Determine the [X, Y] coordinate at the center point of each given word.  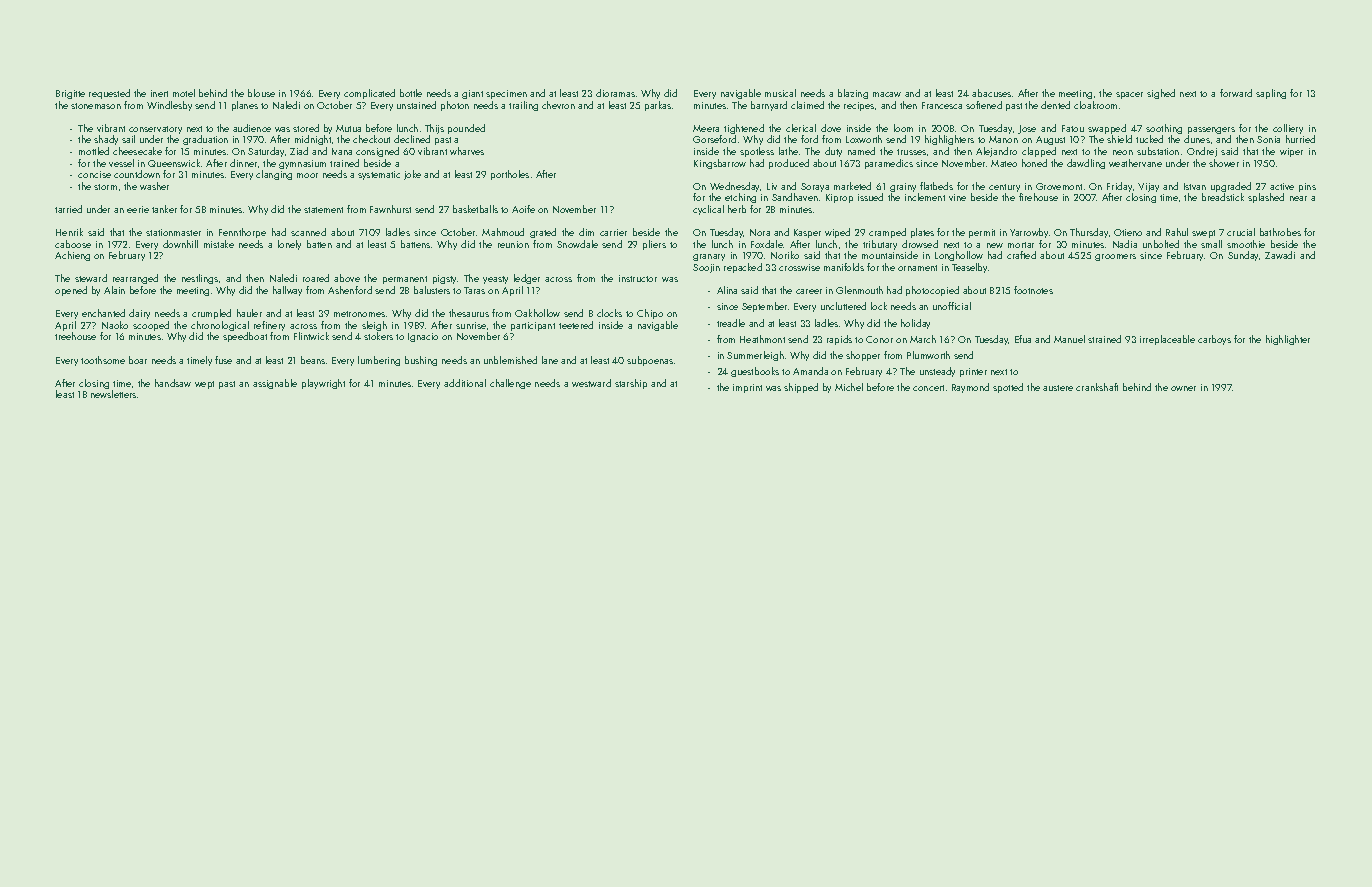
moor [307, 175]
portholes [510, 175]
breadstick [1223, 197]
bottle [411, 93]
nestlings [200, 279]
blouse [261, 93]
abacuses [991, 93]
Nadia [1125, 244]
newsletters [113, 394]
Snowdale [577, 244]
